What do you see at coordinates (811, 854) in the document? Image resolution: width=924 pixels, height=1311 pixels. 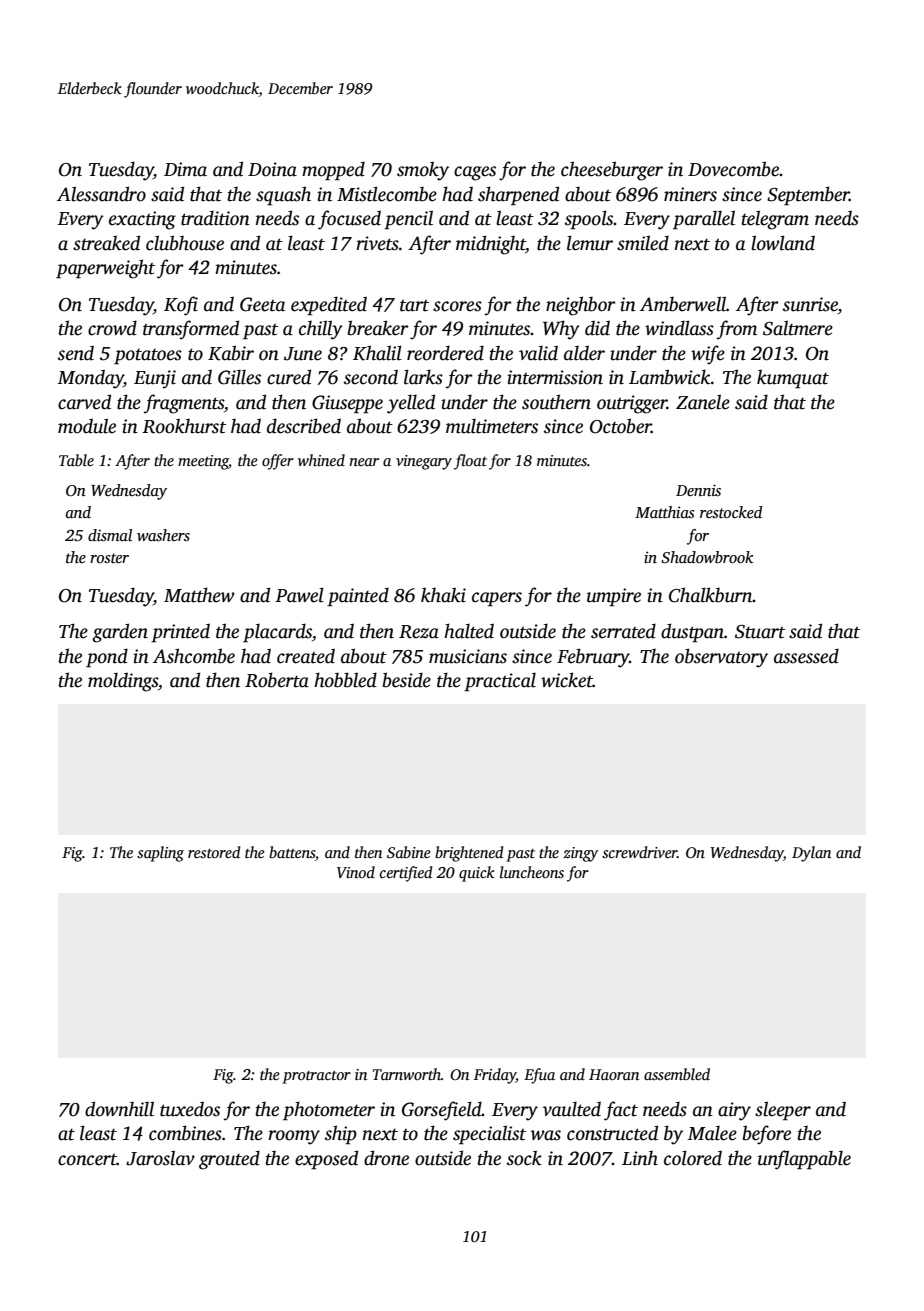 I see `Dylan` at bounding box center [811, 854].
